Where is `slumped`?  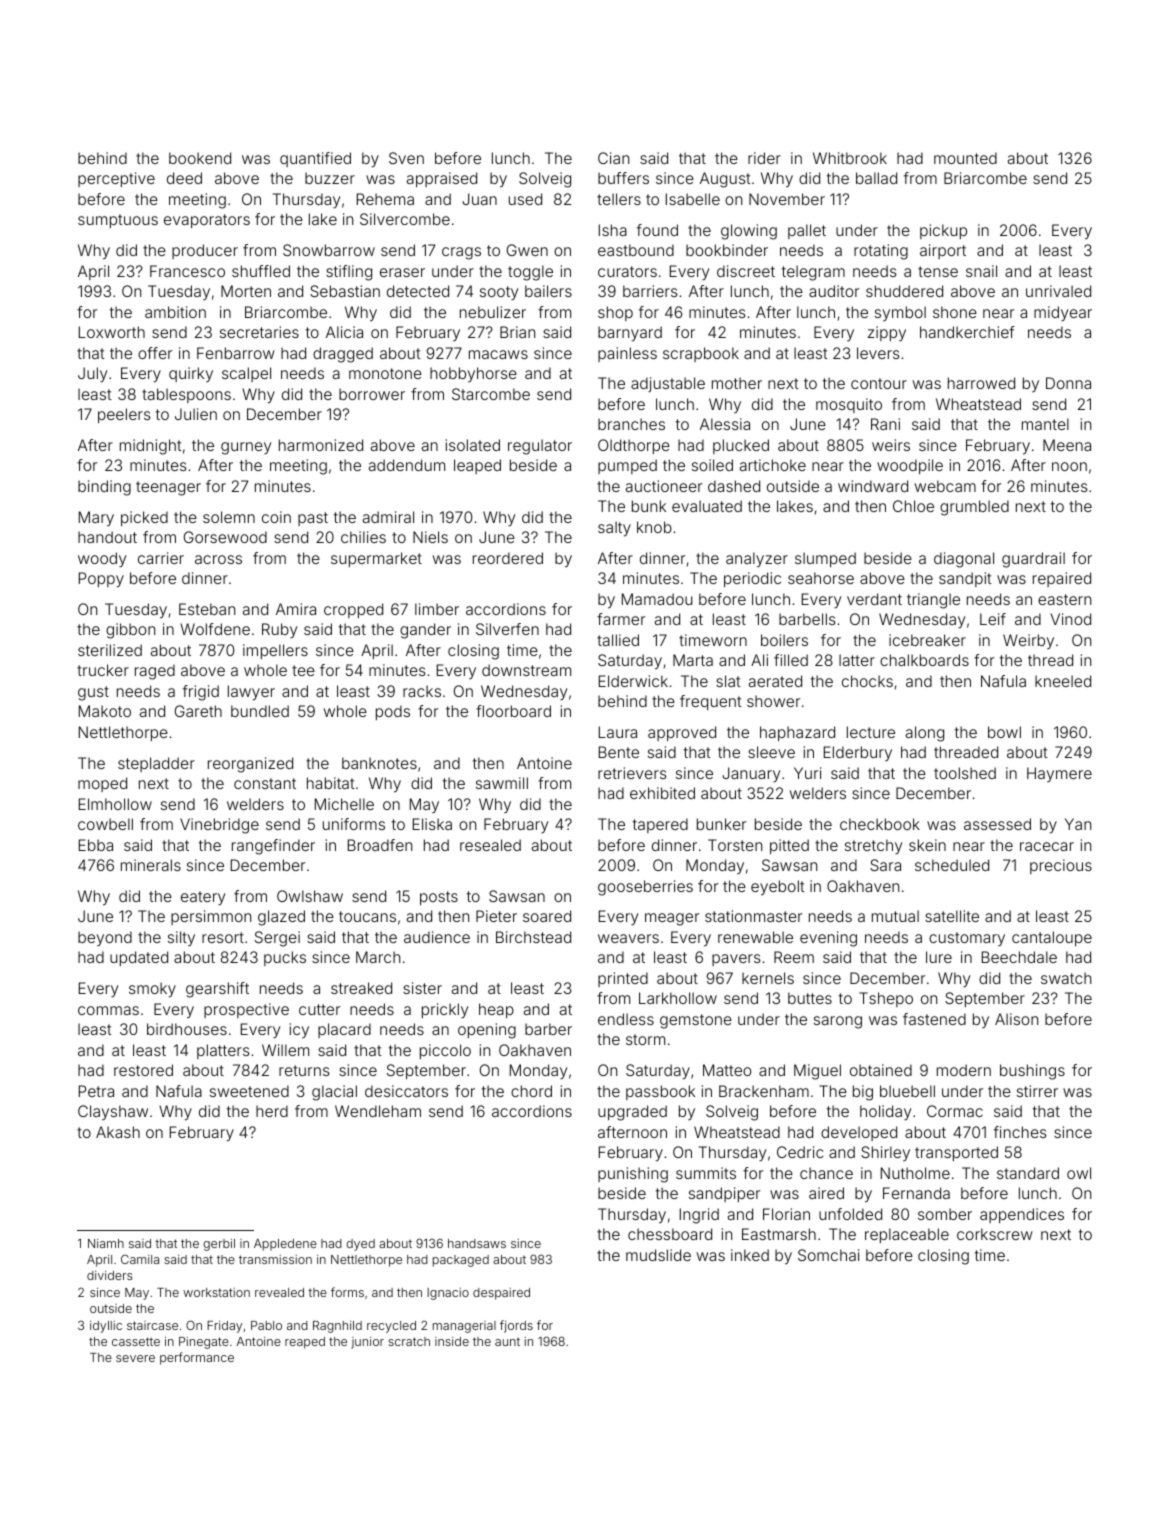 slumped is located at coordinates (825, 559).
